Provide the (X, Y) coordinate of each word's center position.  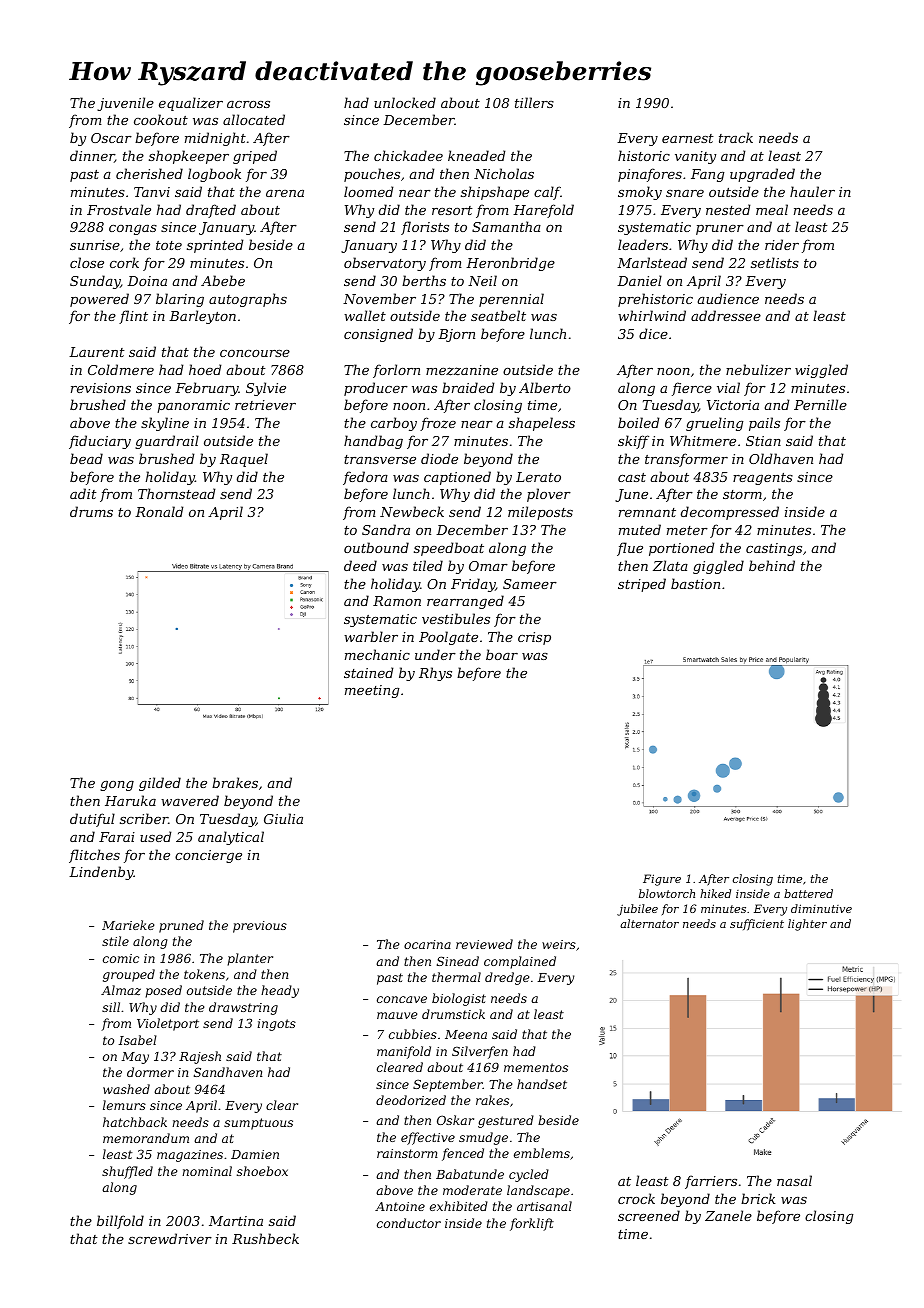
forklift (532, 1224)
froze (438, 424)
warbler (371, 636)
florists (425, 228)
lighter (807, 925)
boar (502, 654)
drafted (211, 211)
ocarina (427, 944)
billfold (120, 1222)
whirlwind (652, 315)
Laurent (97, 352)
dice (653, 333)
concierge (208, 856)
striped (642, 585)
